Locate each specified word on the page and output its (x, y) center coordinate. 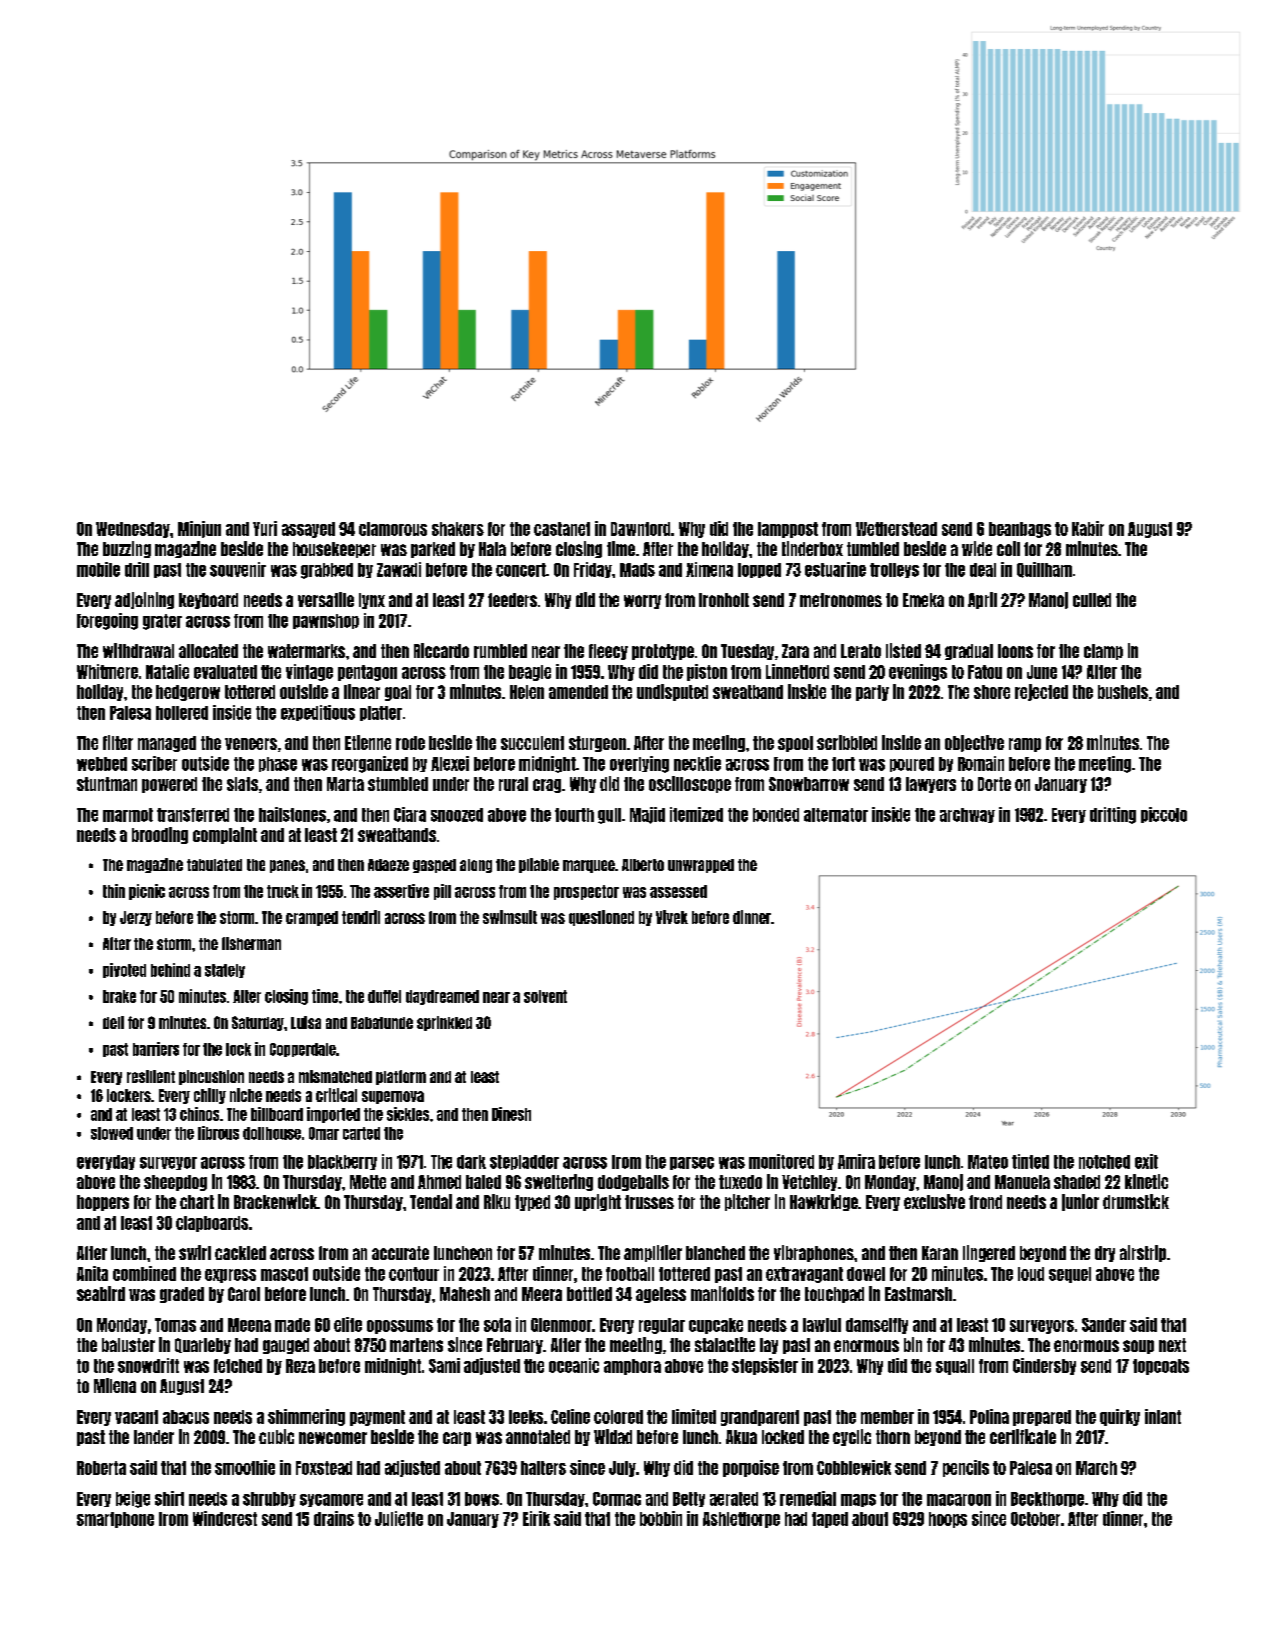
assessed (678, 891)
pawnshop (326, 621)
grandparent (760, 1418)
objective (974, 743)
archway (967, 815)
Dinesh (511, 1114)
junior (1080, 1202)
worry (642, 602)
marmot (128, 815)
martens (416, 1345)
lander (154, 1437)
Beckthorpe (1047, 1499)
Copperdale (303, 1050)
